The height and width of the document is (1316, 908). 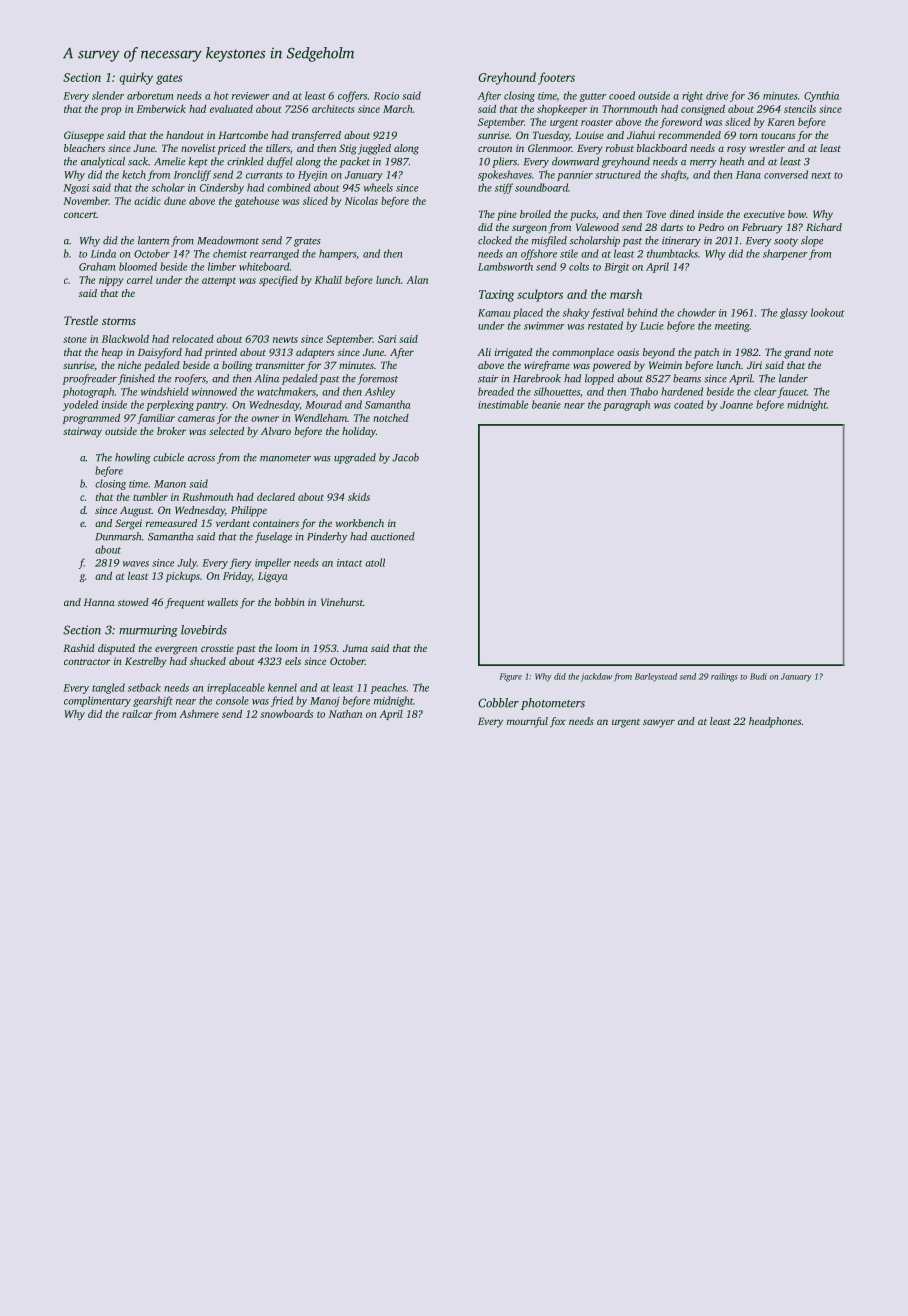 I want to click on tangled, so click(x=108, y=688).
